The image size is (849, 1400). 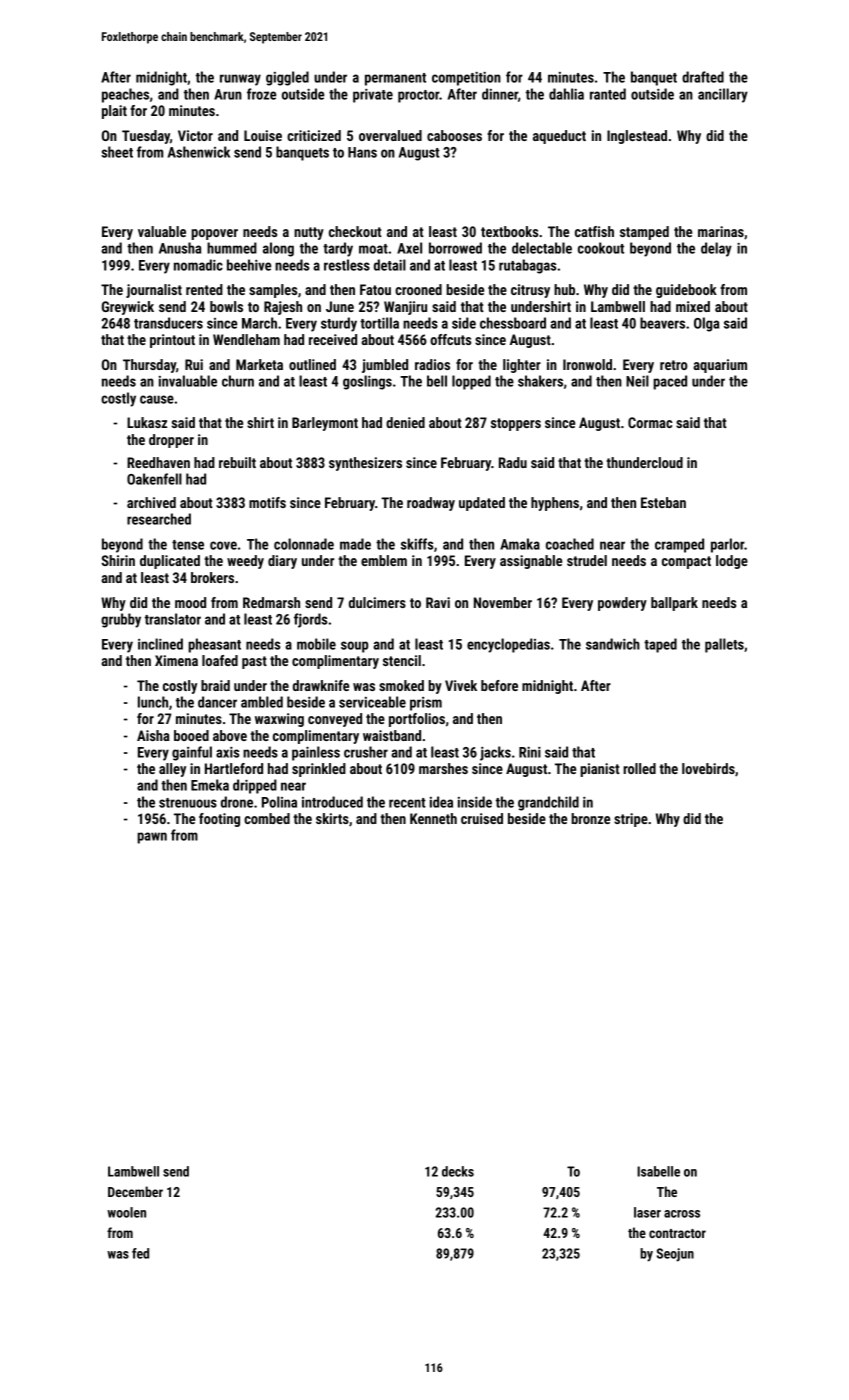 I want to click on combed, so click(x=267, y=818).
